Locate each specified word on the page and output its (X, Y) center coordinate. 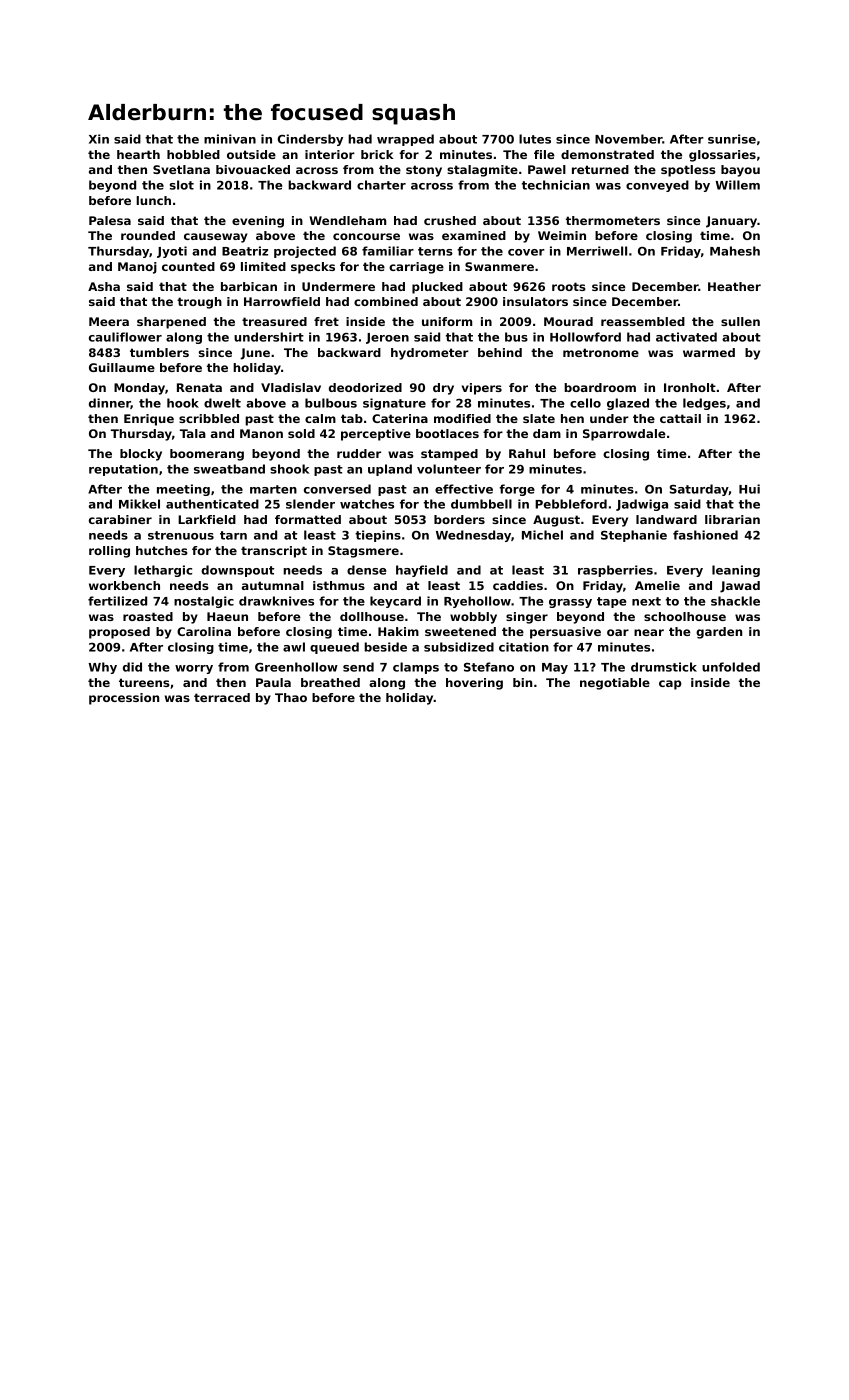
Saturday (699, 490)
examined (474, 235)
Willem (737, 185)
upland (390, 470)
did (132, 667)
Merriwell (597, 251)
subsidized (459, 647)
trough (199, 303)
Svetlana (181, 169)
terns (435, 251)
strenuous (181, 535)
